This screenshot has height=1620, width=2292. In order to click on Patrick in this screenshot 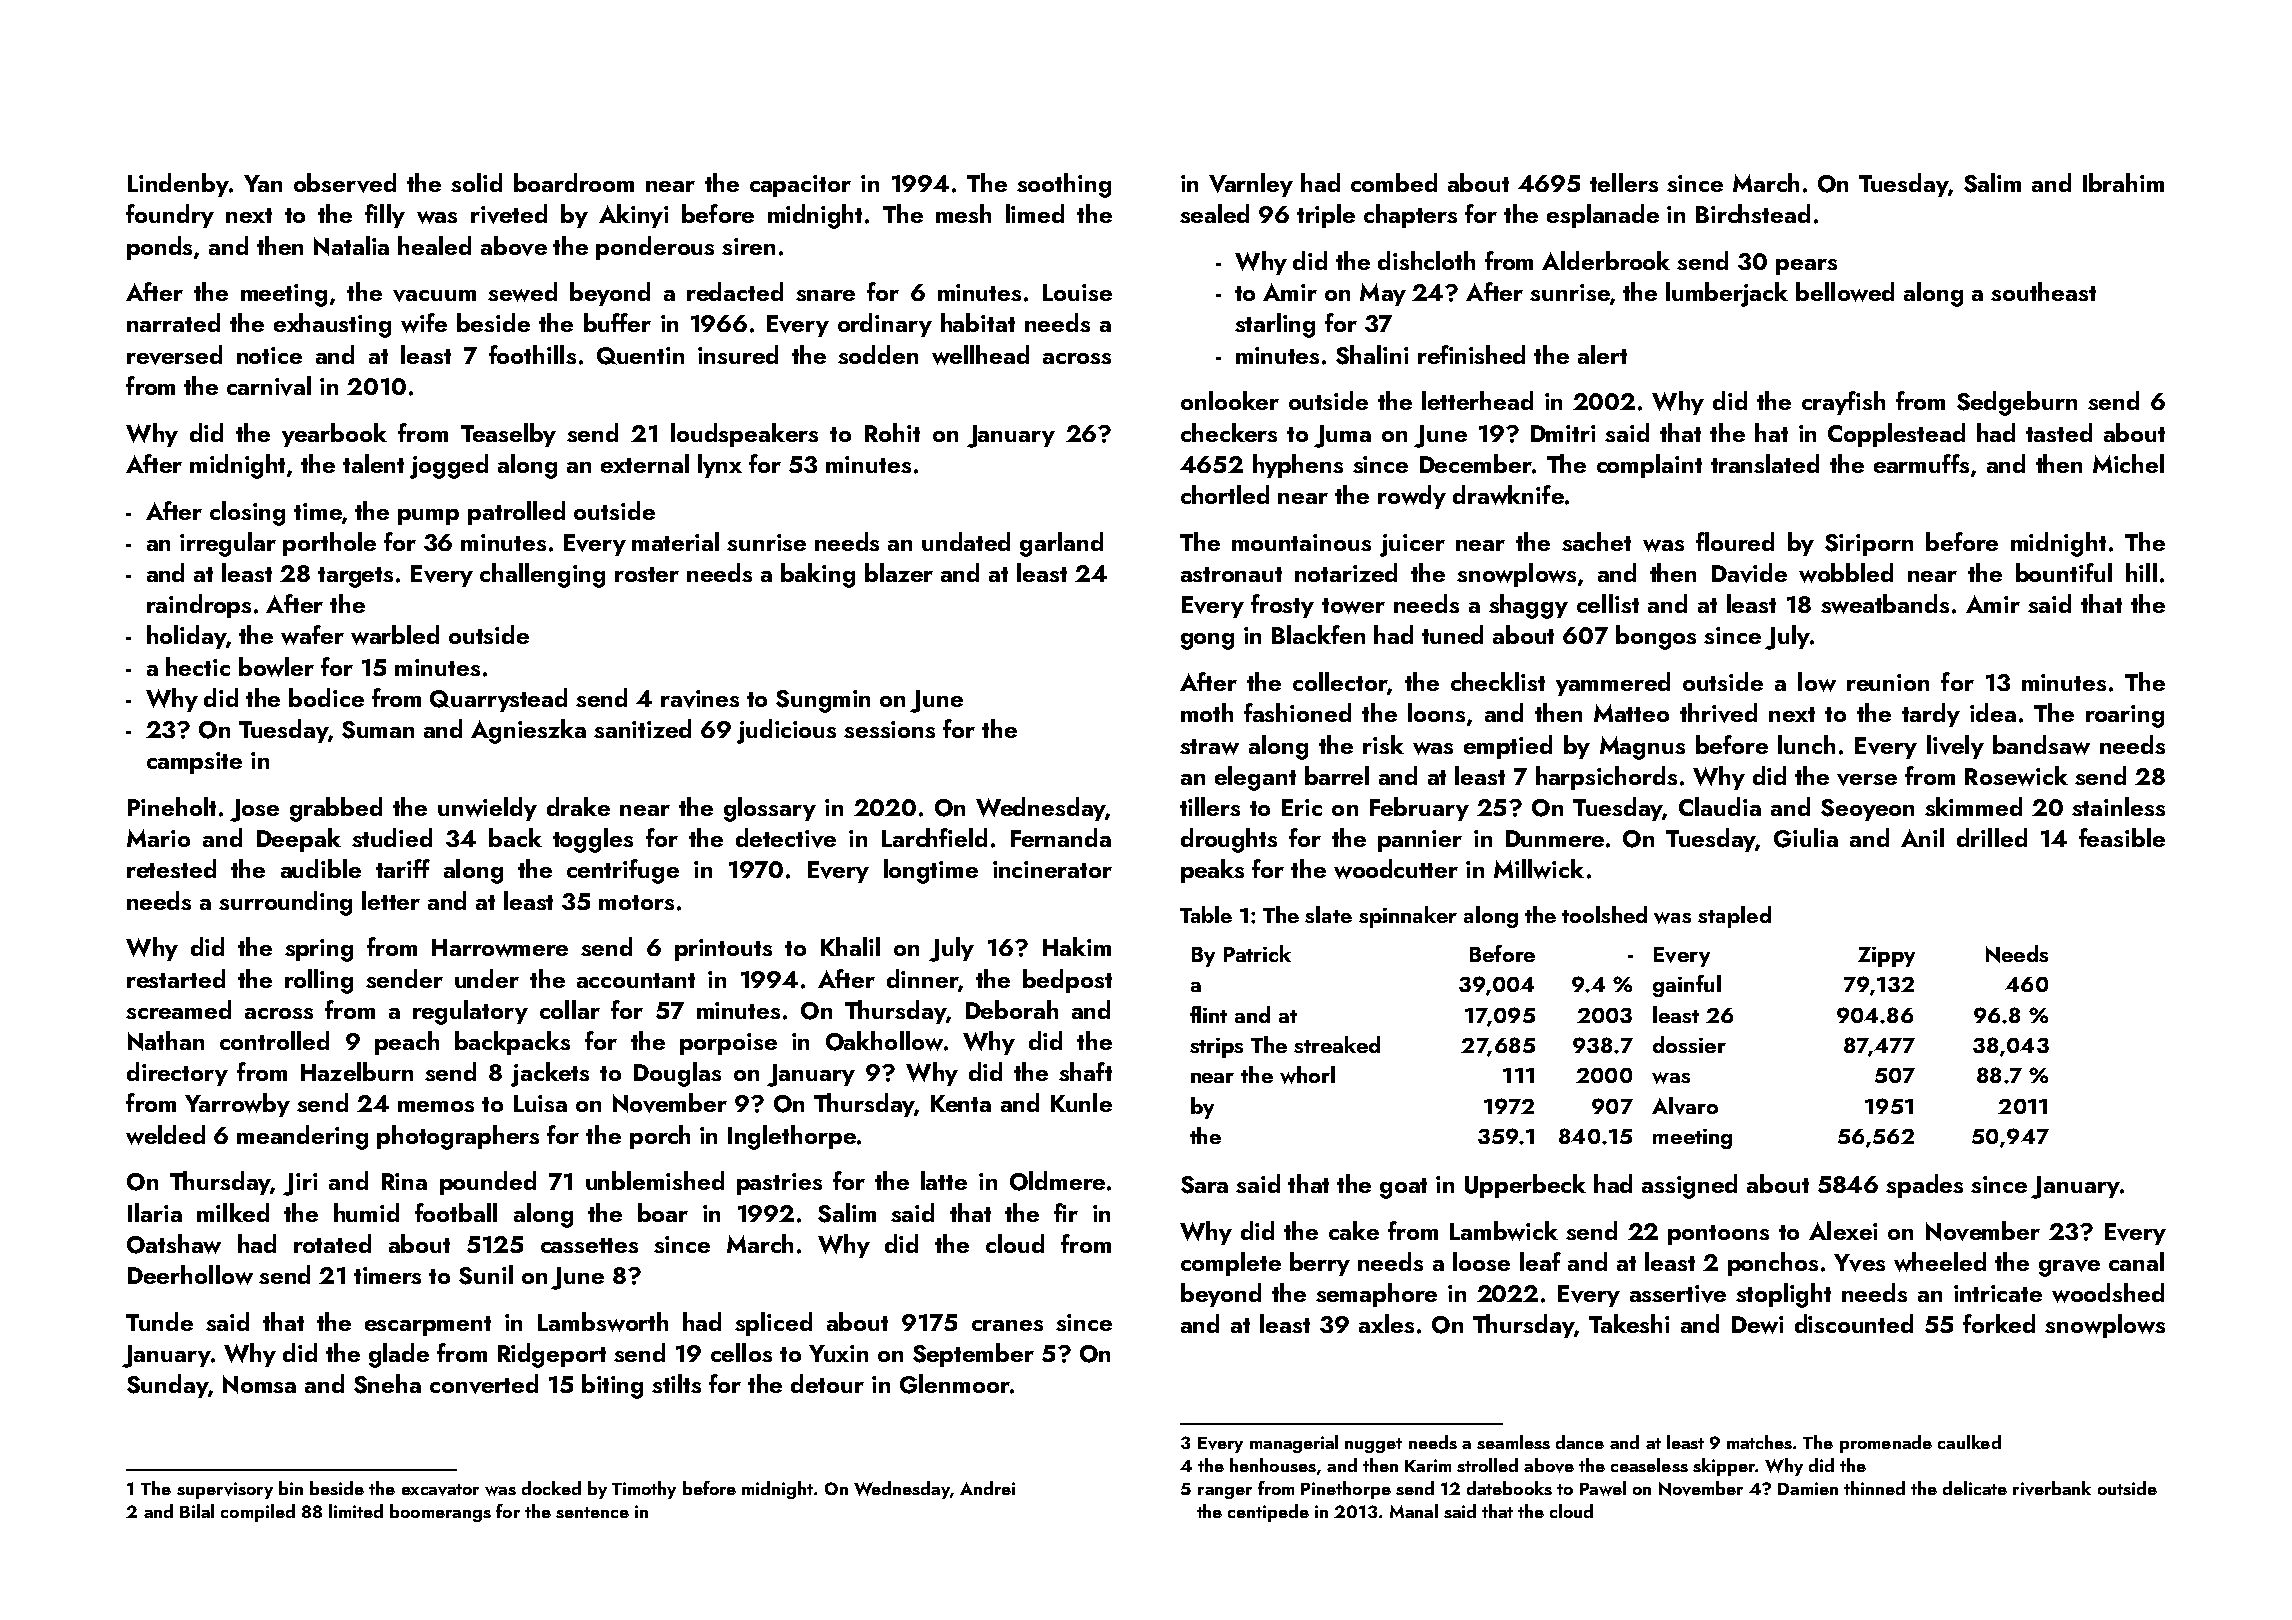, I will do `click(1257, 953)`.
